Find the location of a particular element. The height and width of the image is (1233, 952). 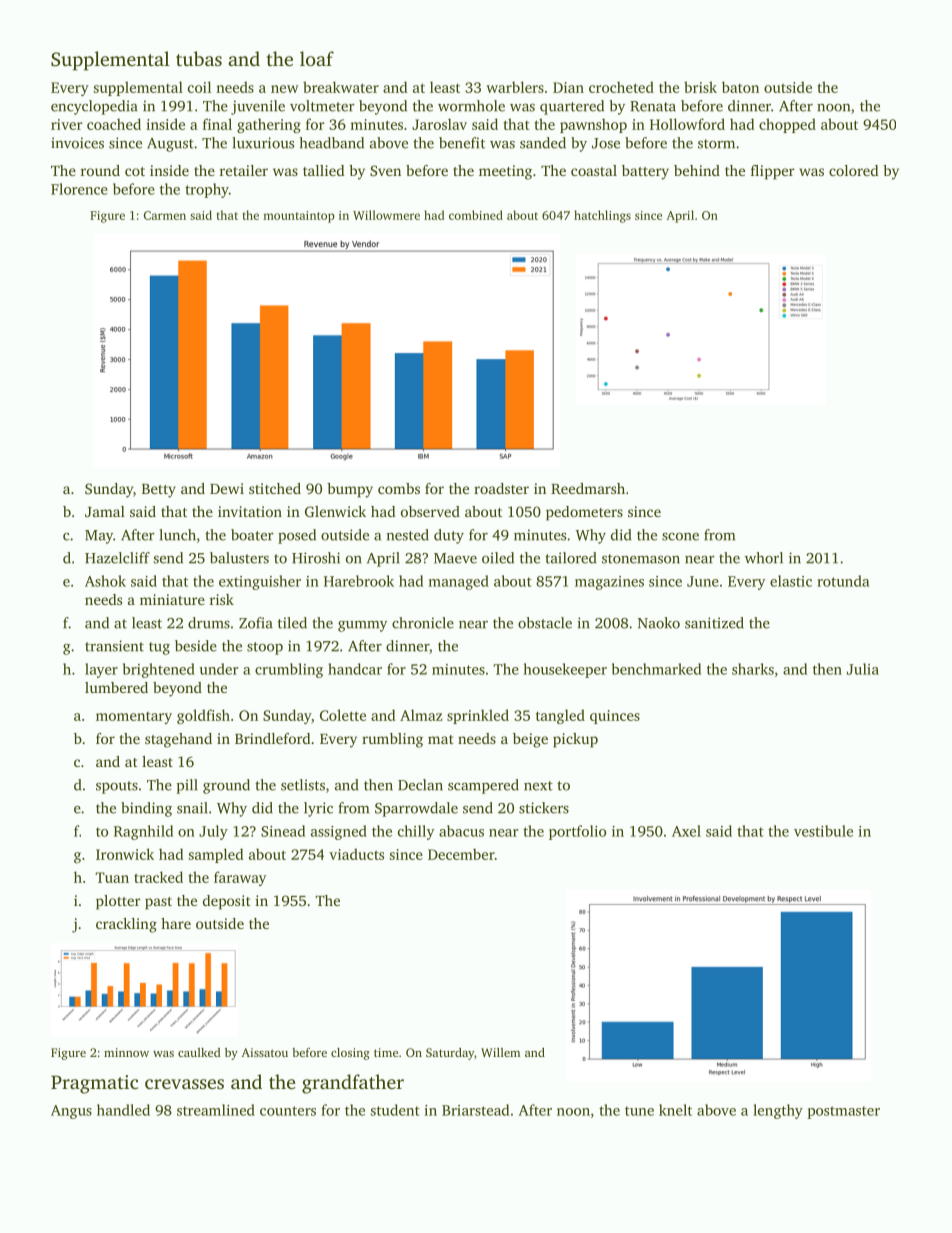

time is located at coordinates (386, 1052).
